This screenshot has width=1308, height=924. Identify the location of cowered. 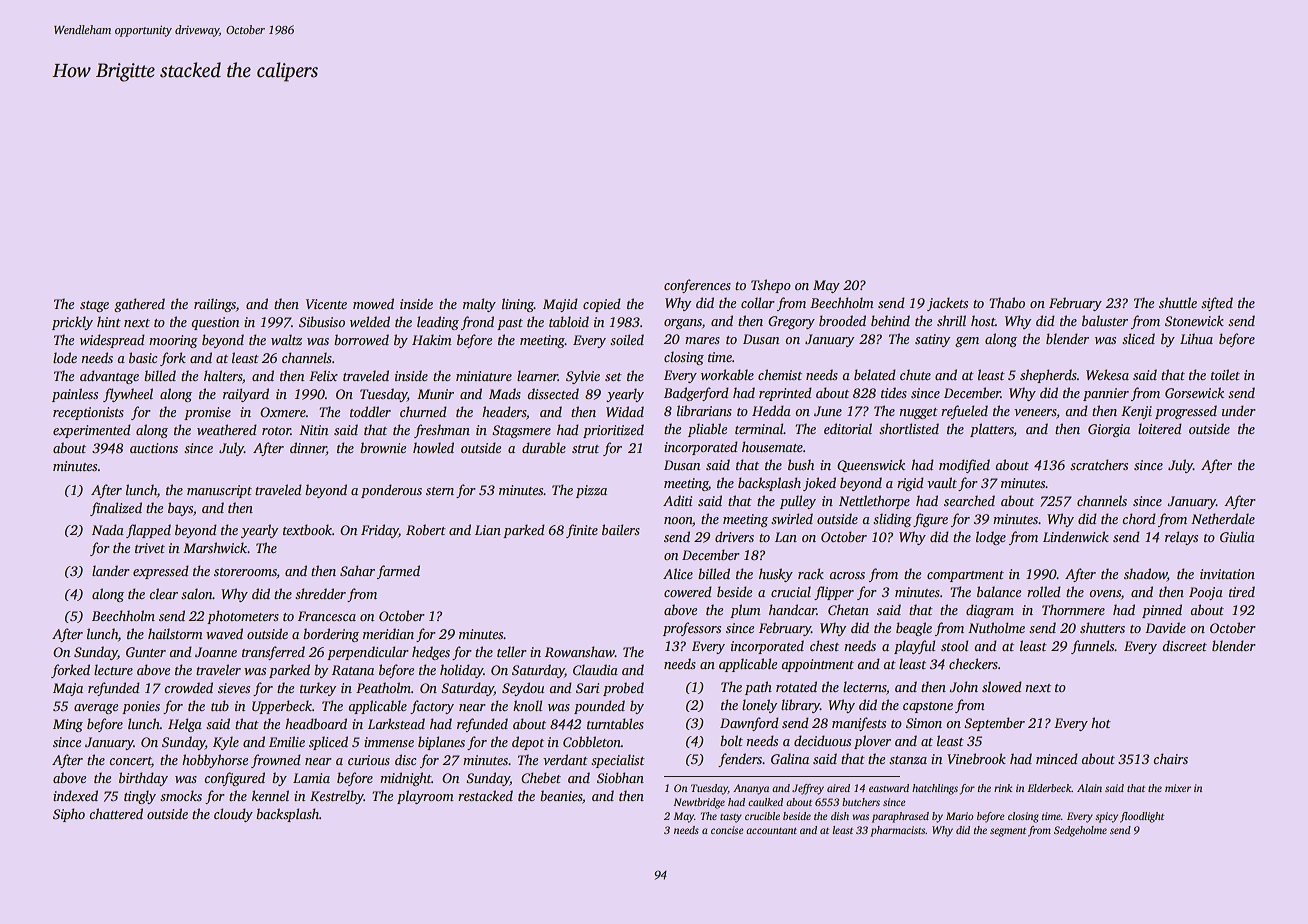
(688, 591).
